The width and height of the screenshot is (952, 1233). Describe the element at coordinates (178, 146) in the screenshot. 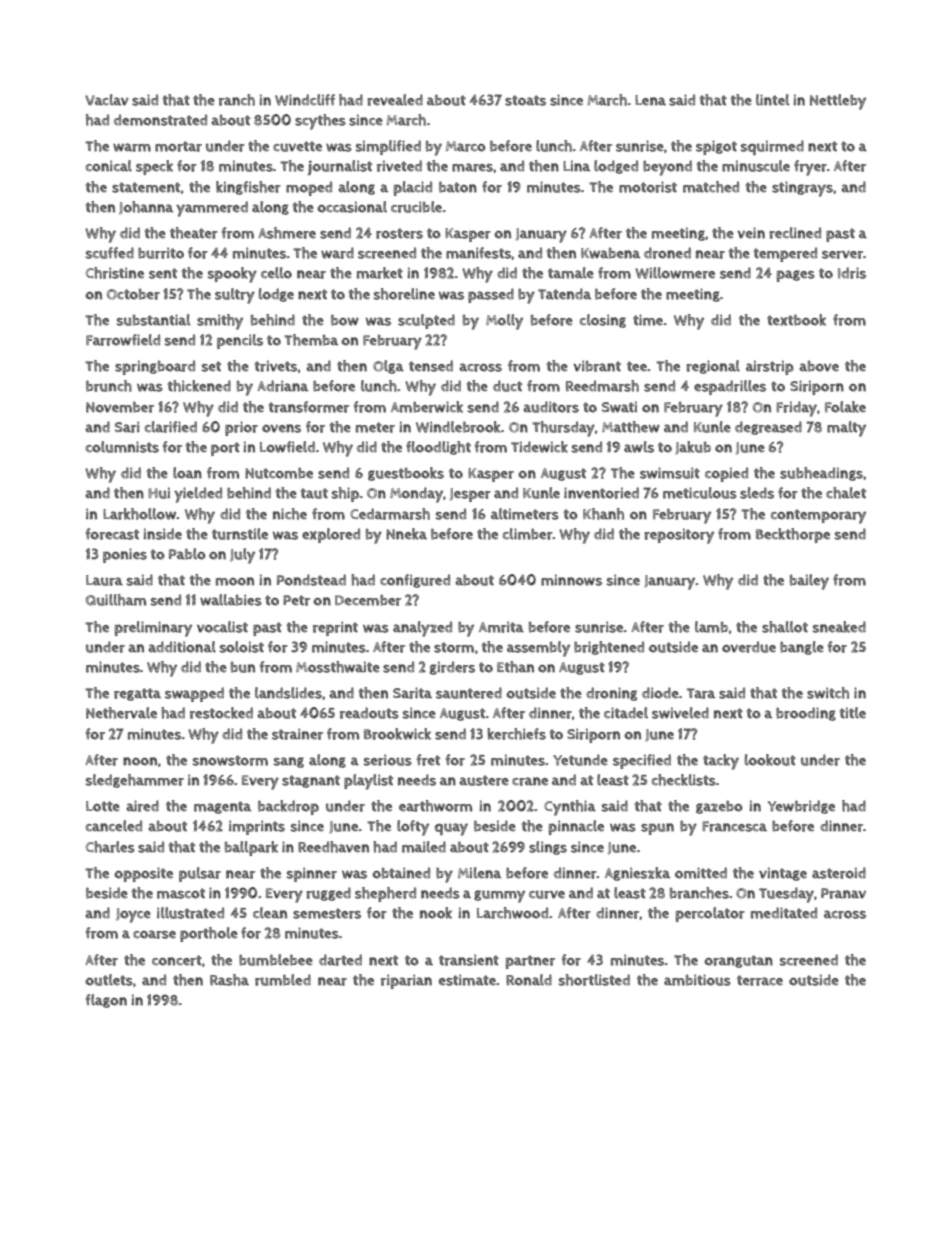

I see `mortar` at that location.
